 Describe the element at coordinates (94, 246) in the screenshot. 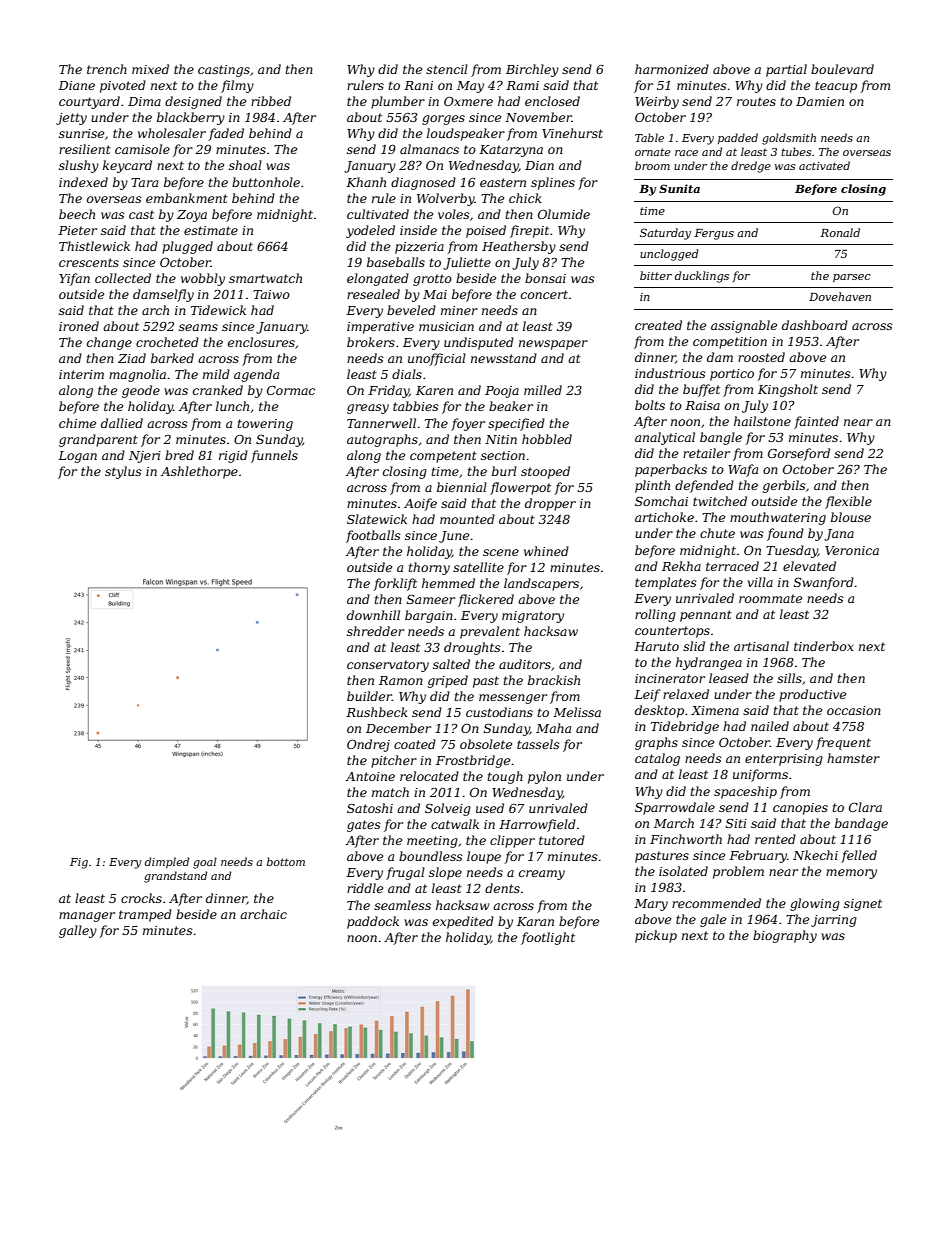

I see `Thistlewick` at that location.
